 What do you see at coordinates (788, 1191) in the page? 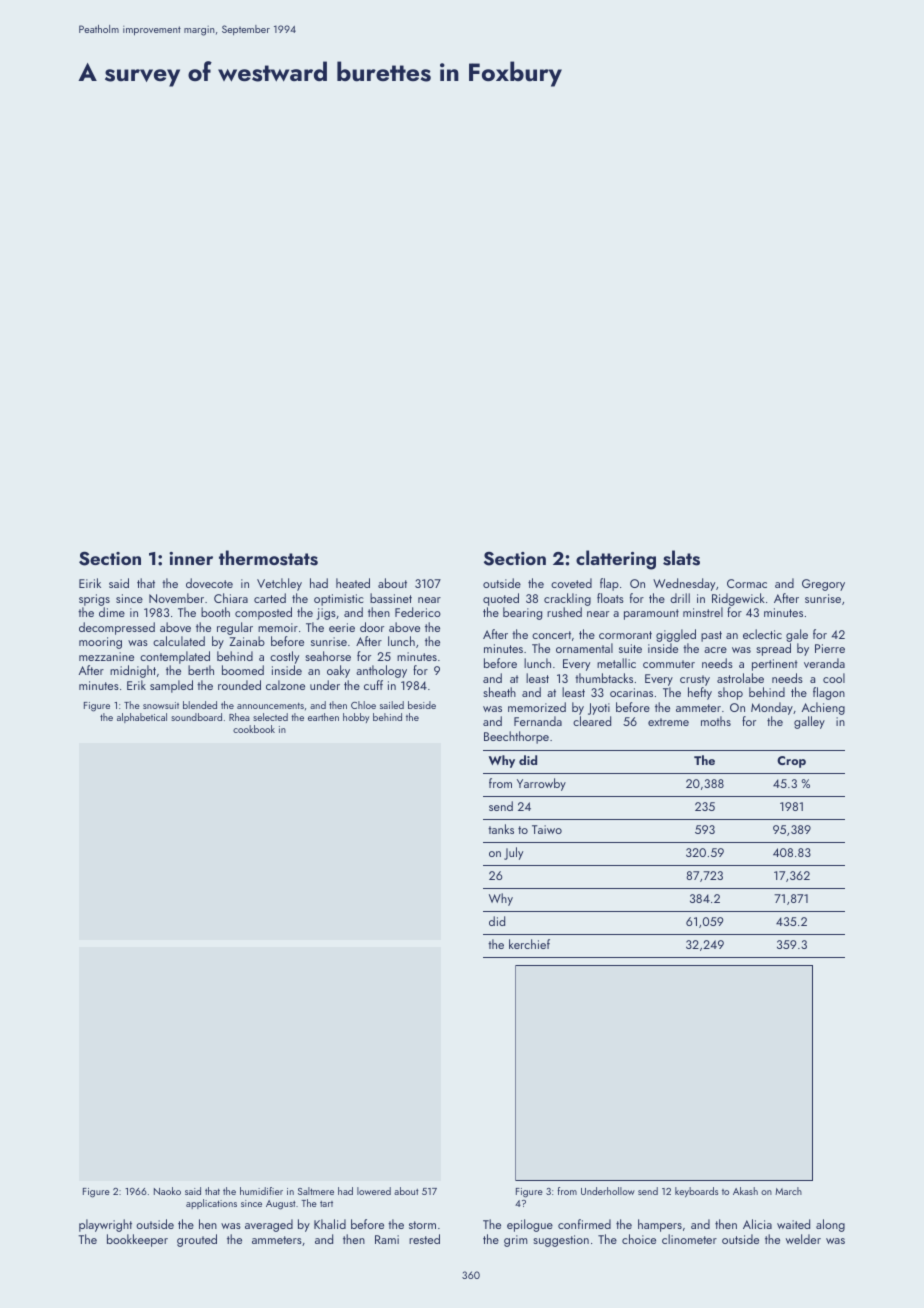
I see `March` at bounding box center [788, 1191].
